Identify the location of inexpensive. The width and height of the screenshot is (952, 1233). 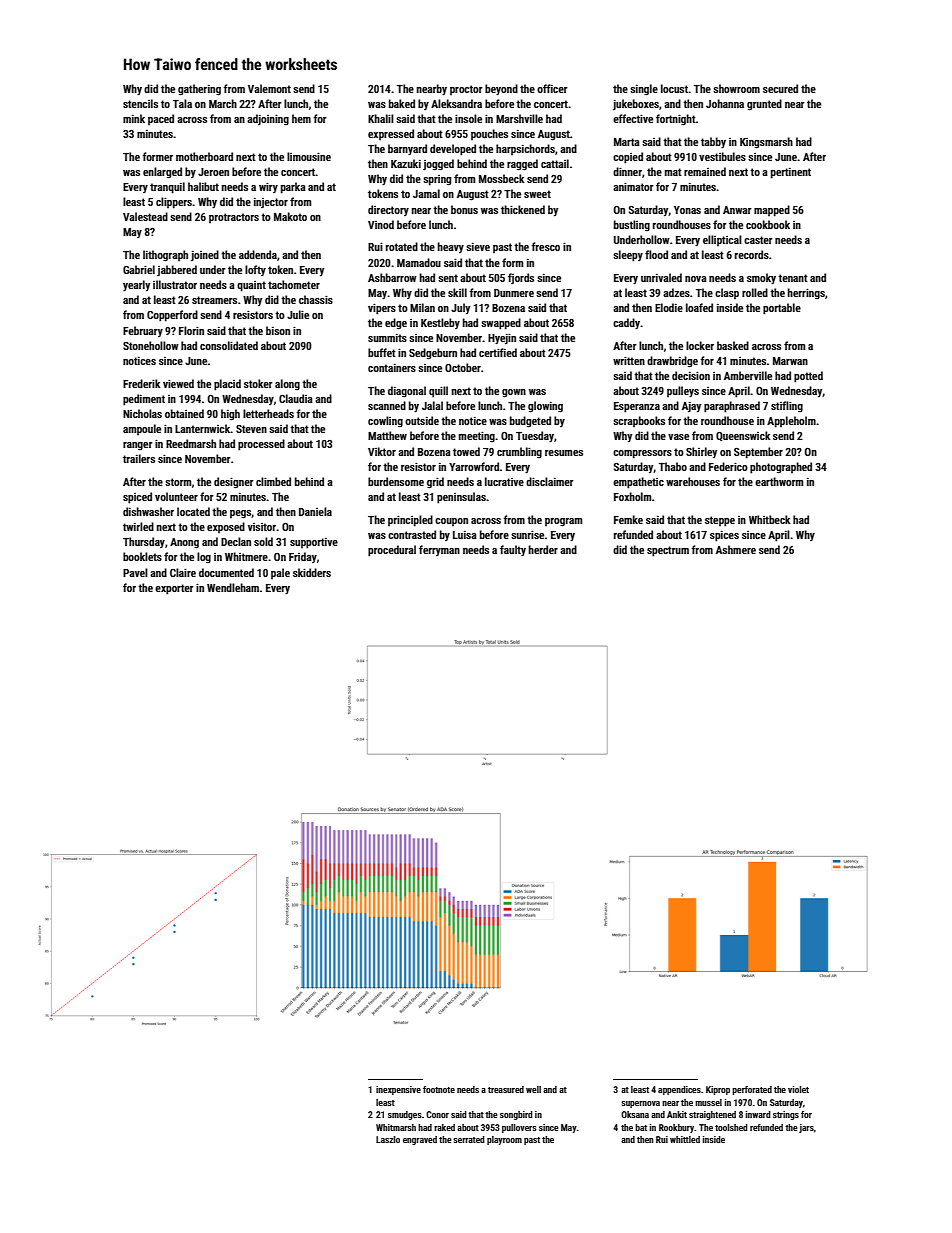
(398, 1090).
